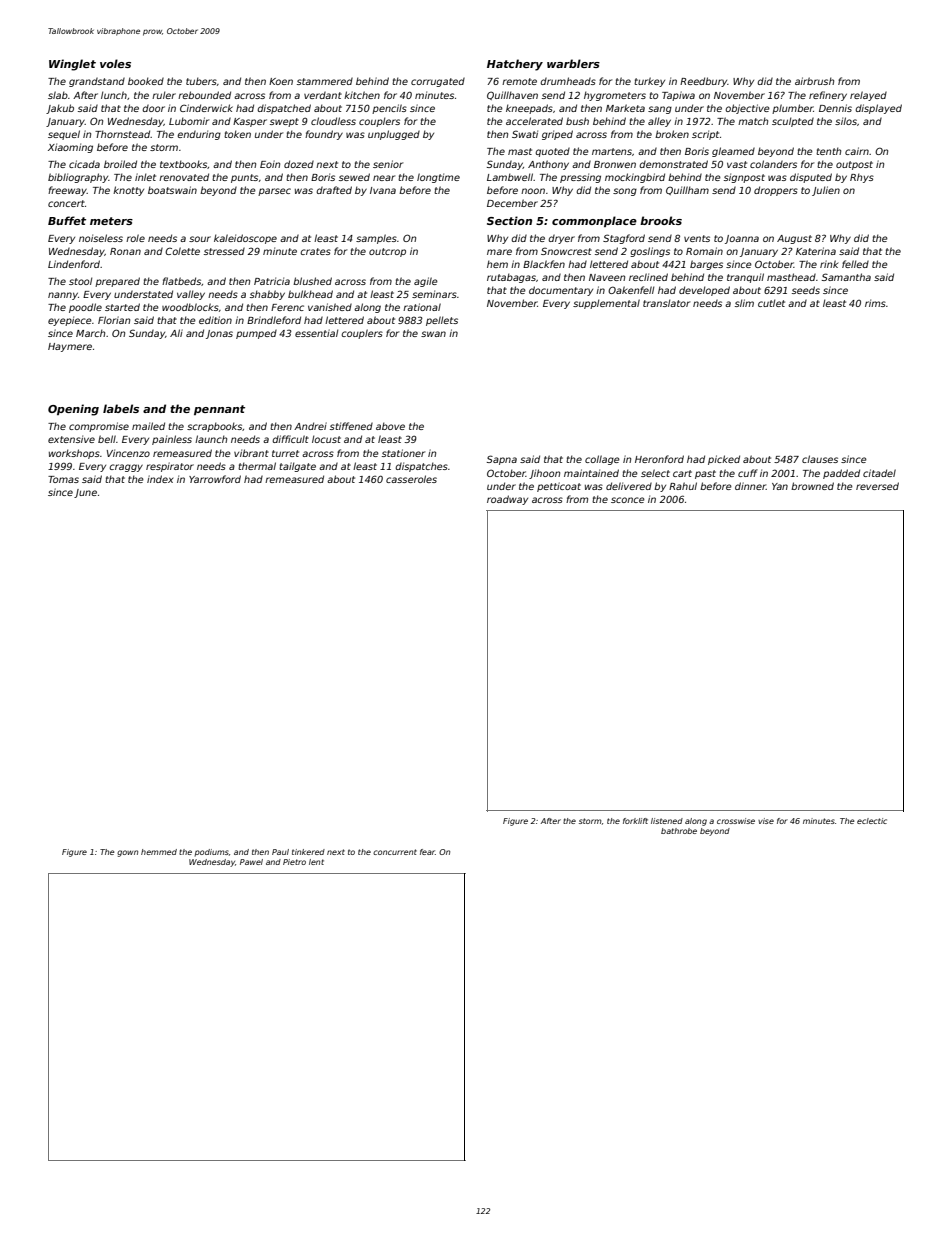 The width and height of the screenshot is (952, 1233). What do you see at coordinates (115, 63) in the screenshot?
I see `voles` at bounding box center [115, 63].
